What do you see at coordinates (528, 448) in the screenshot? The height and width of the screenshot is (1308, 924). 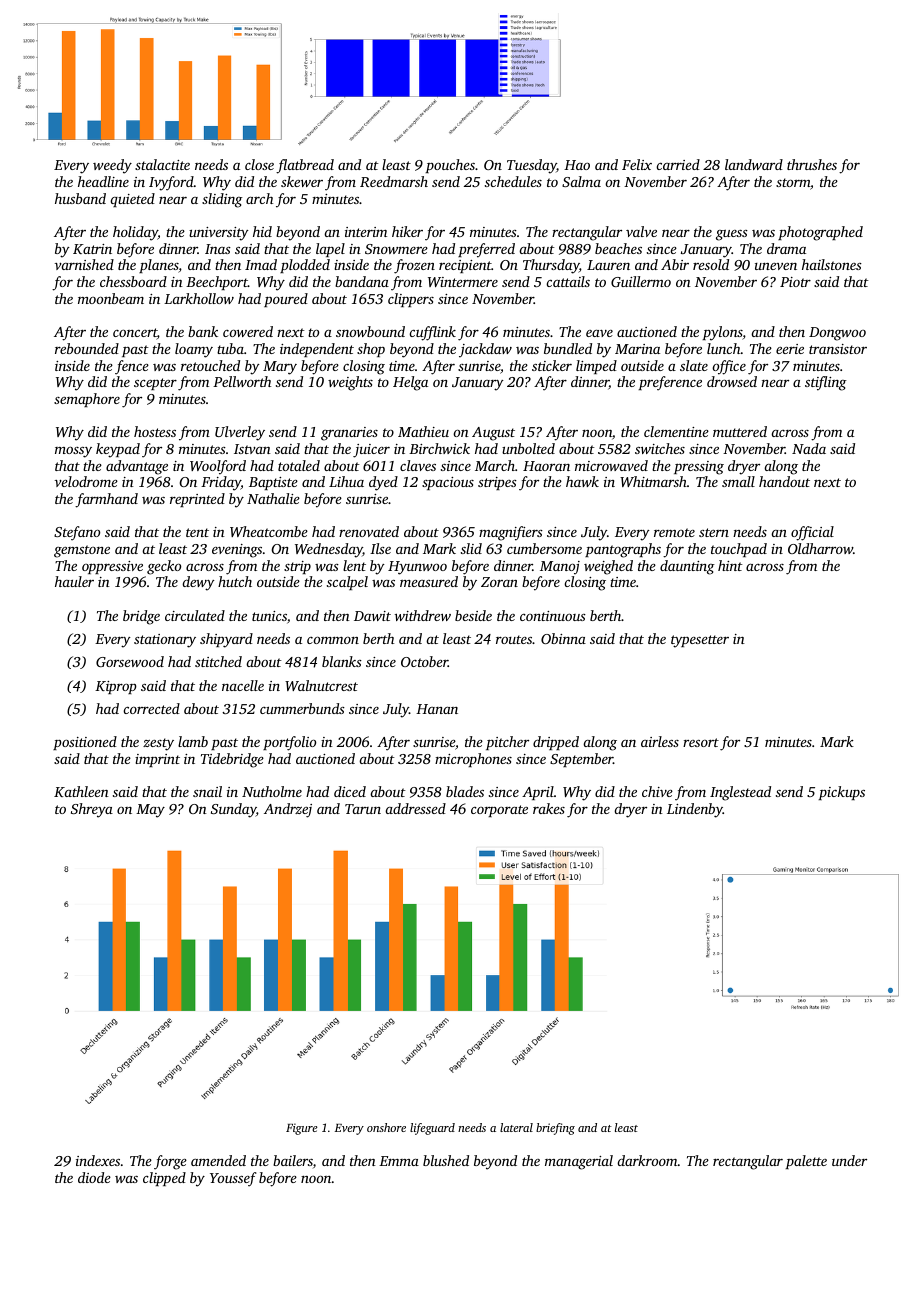 I see `unbolted` at bounding box center [528, 448].
